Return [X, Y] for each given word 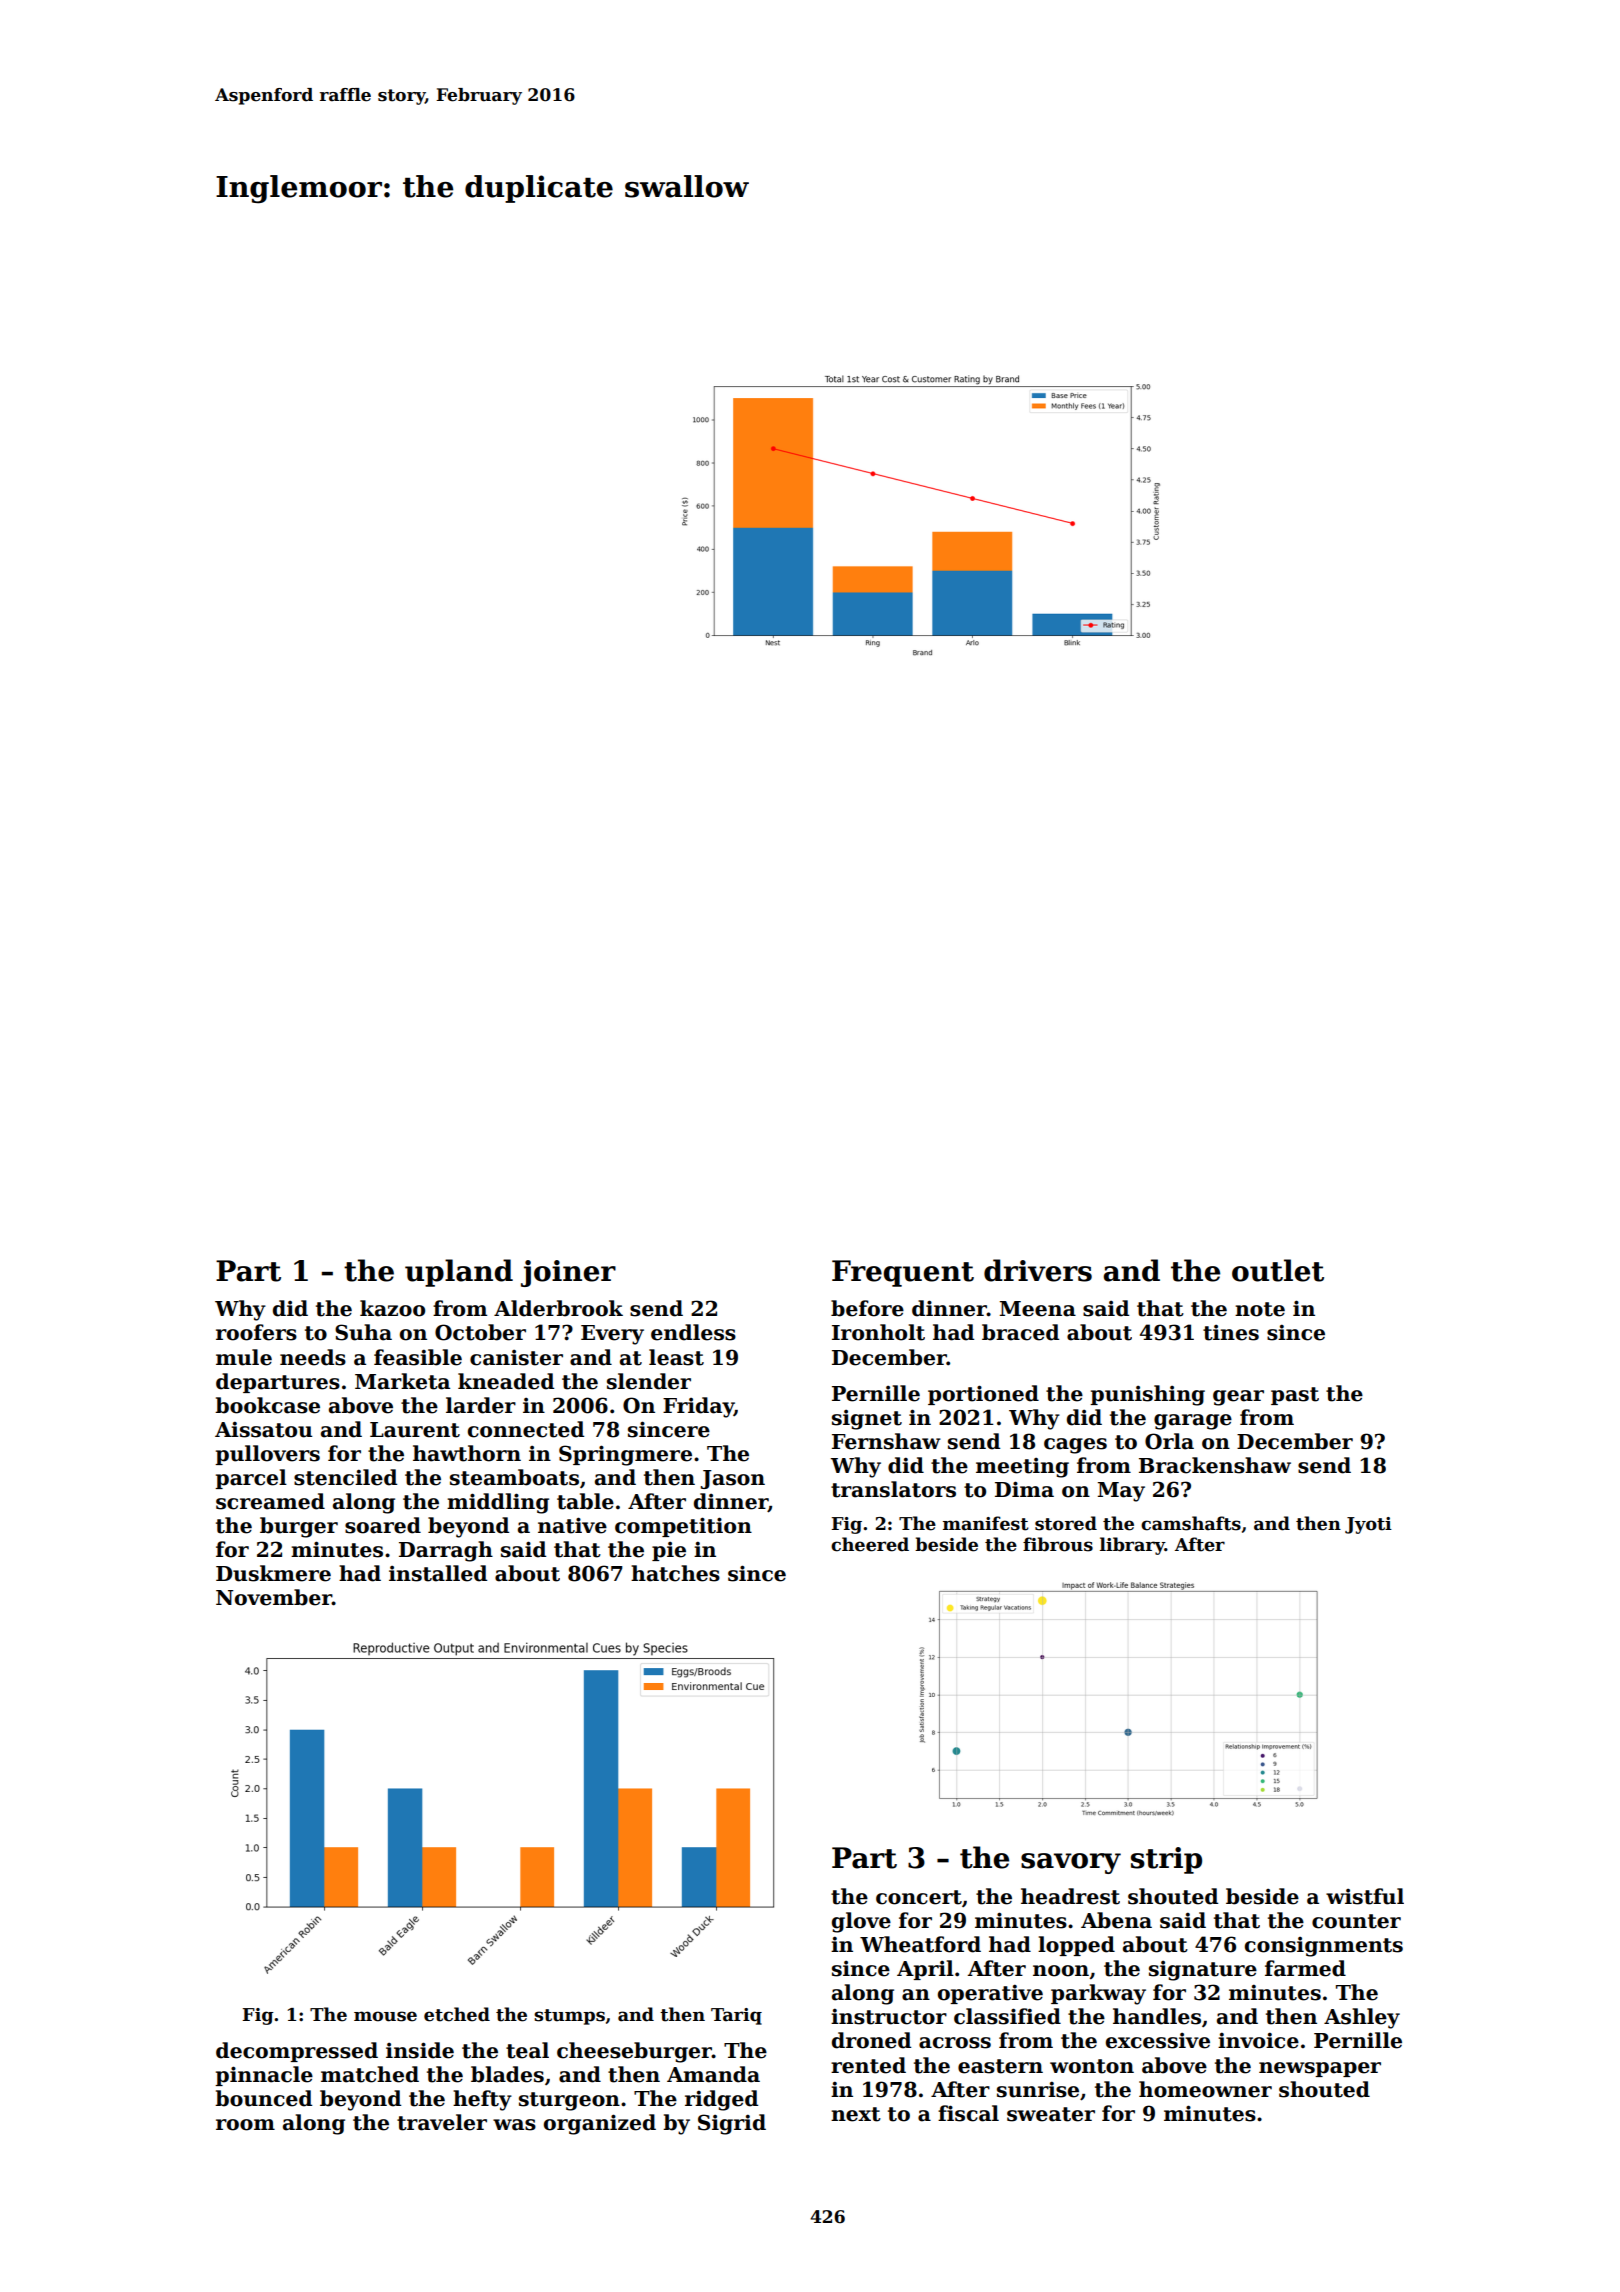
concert [919, 1897]
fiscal [968, 2113]
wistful [1365, 1896]
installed [438, 1573]
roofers [256, 1332]
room [245, 2125]
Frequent [903, 1273]
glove [861, 1922]
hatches [675, 1573]
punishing [1147, 1395]
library [1132, 1546]
